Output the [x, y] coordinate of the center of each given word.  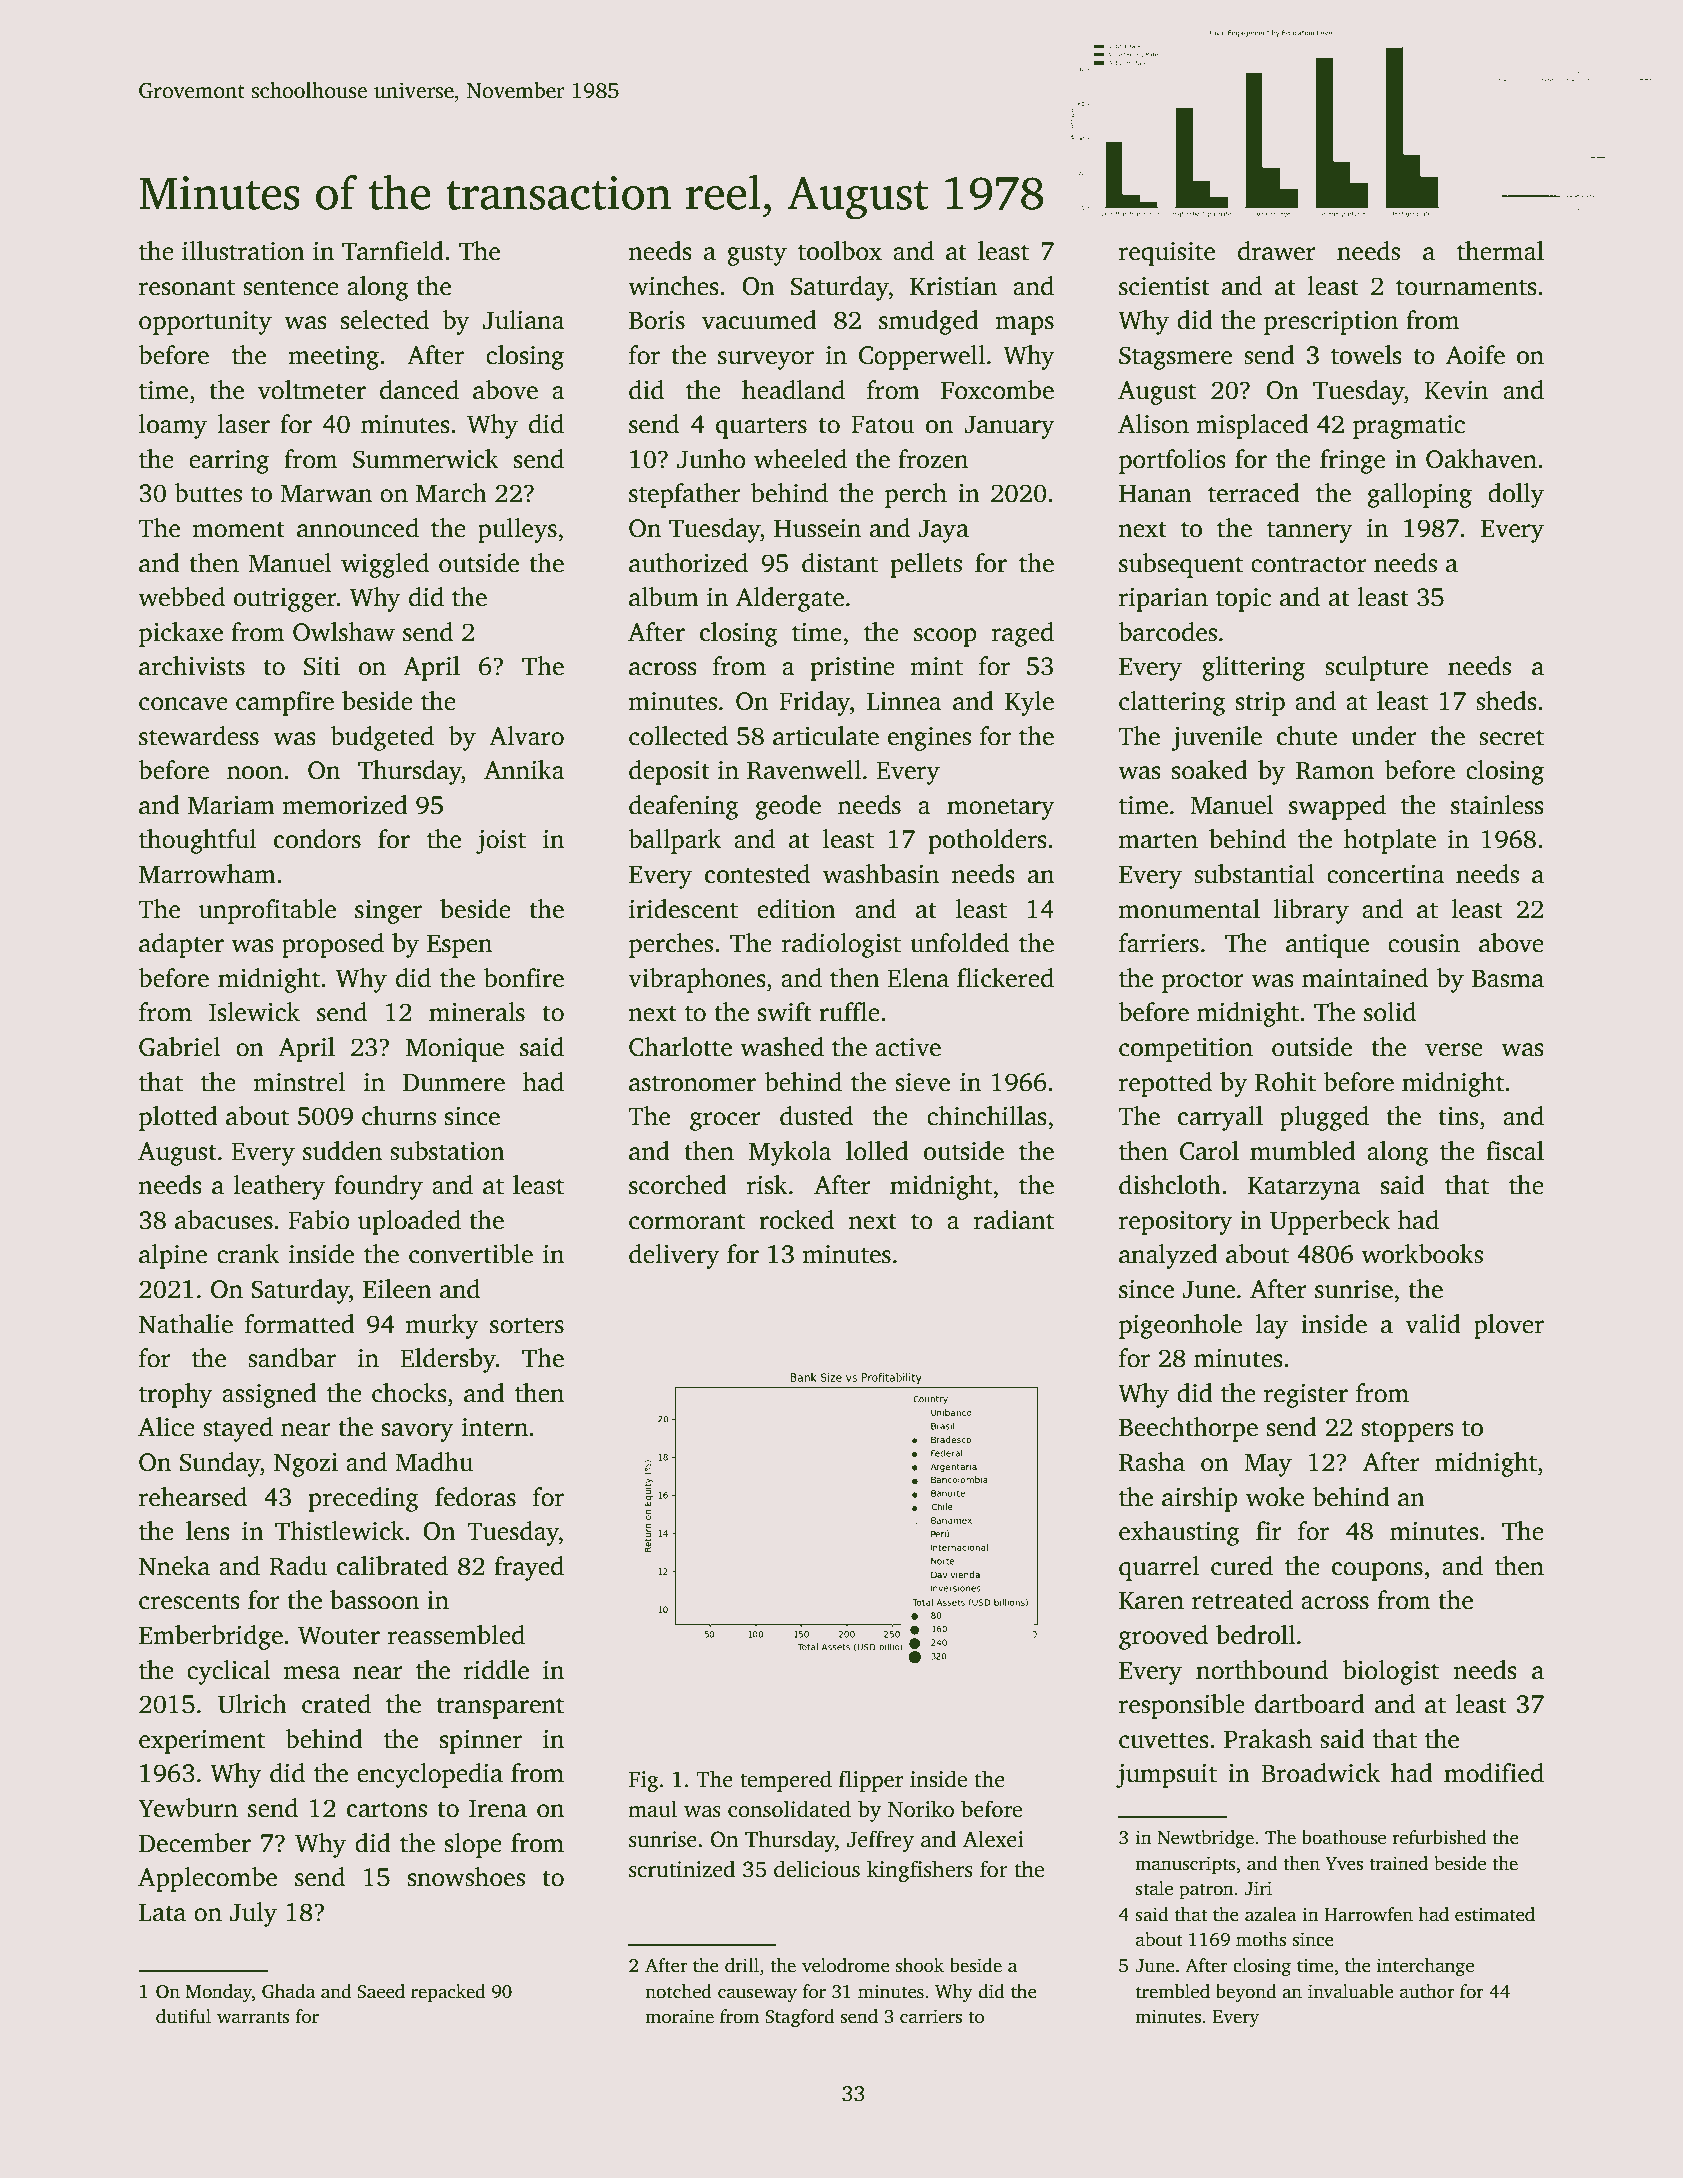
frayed [529, 1568]
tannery [1310, 532]
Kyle [1029, 703]
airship [1200, 1499]
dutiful [183, 2016]
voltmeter [312, 390]
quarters [761, 428]
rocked [796, 1220]
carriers [931, 2016]
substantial [1254, 874]
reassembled [456, 1635]
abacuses [224, 1220]
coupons [1377, 1571]
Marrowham [207, 874]
